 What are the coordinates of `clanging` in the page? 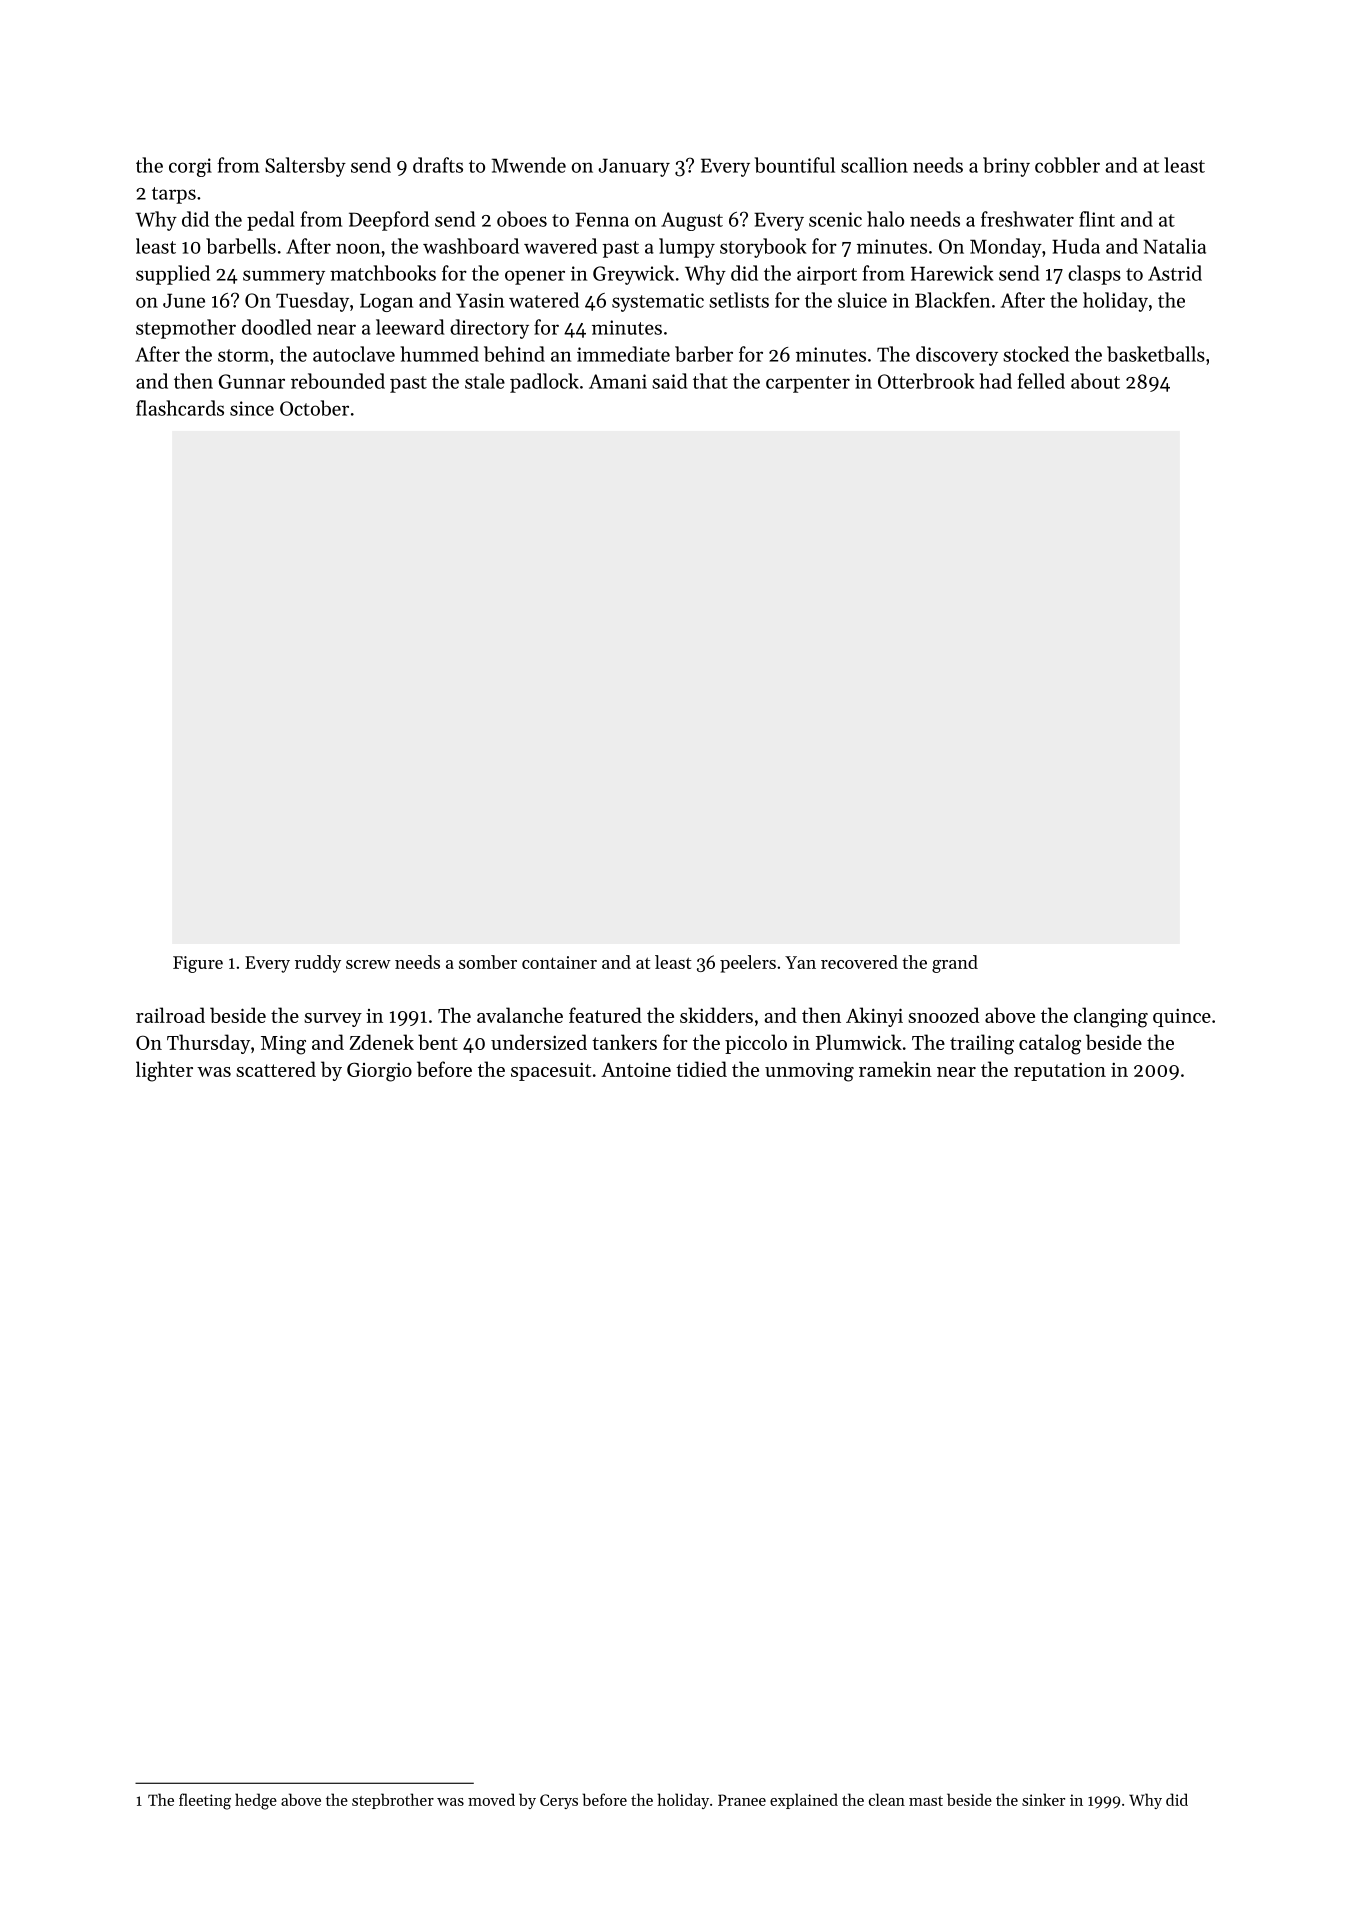 It's located at (1111, 1017).
